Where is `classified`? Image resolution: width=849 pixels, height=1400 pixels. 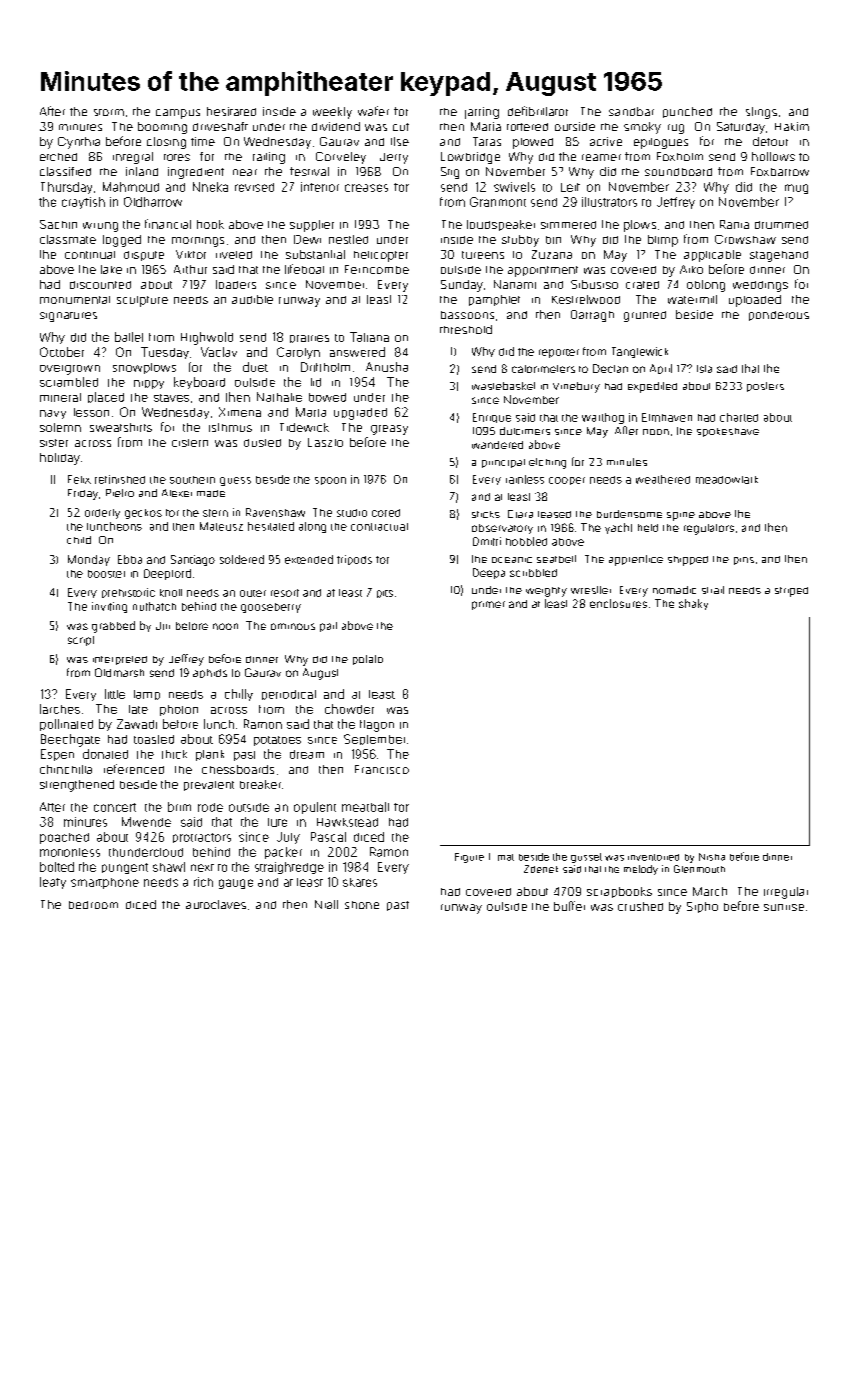
classified is located at coordinates (65, 171).
